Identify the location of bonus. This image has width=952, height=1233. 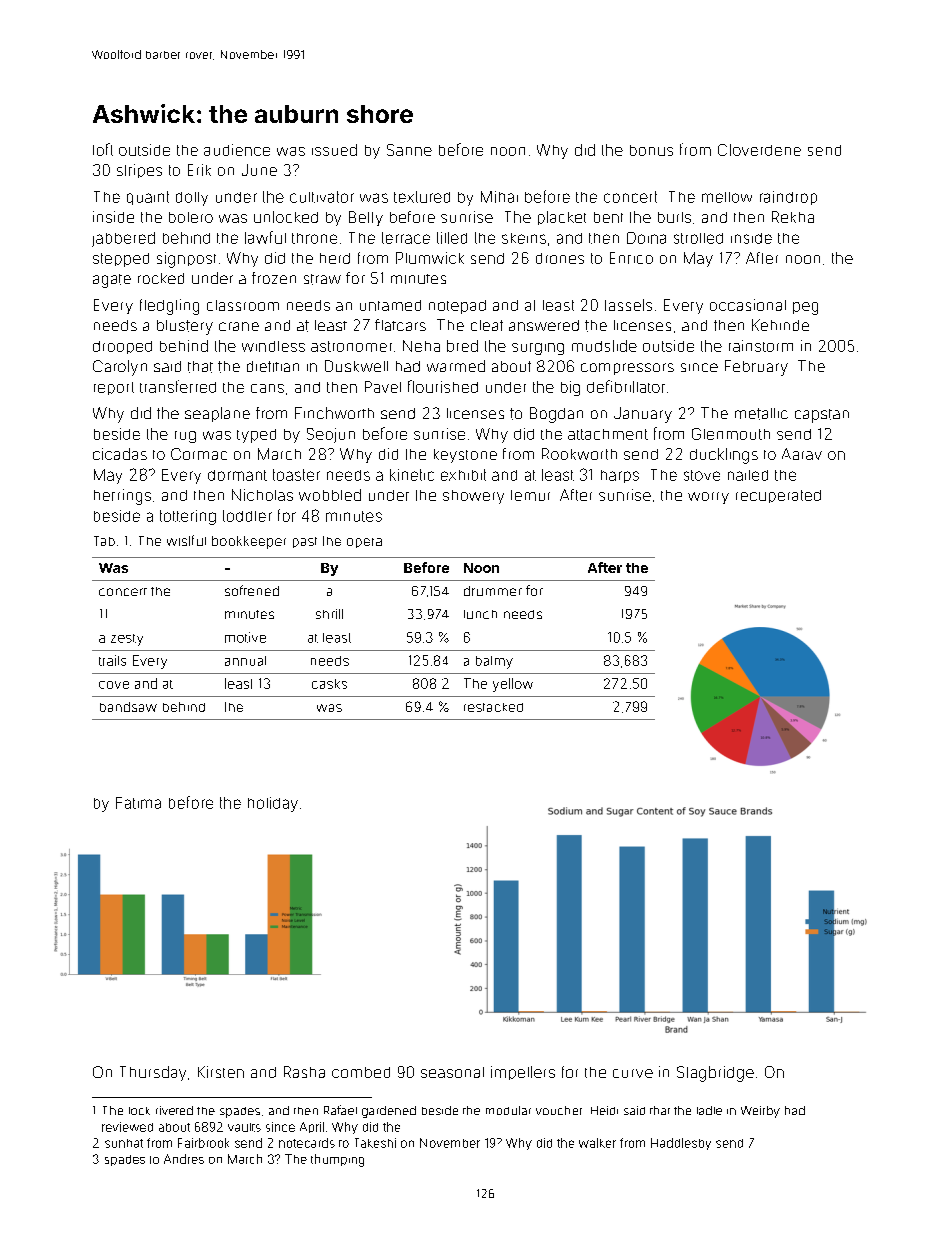
(651, 150).
